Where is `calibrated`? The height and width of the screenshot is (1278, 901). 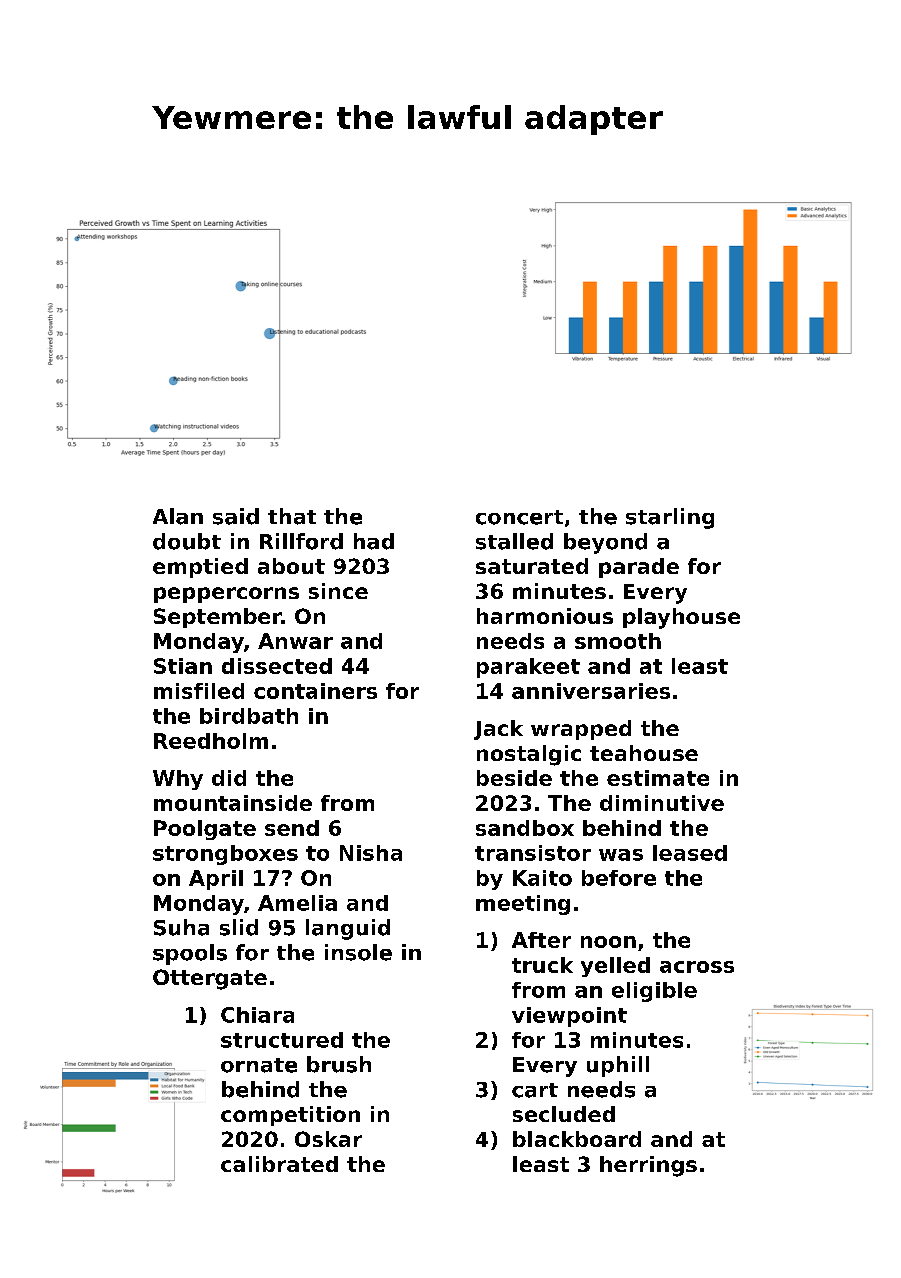
calibrated is located at coordinates (279, 1164).
